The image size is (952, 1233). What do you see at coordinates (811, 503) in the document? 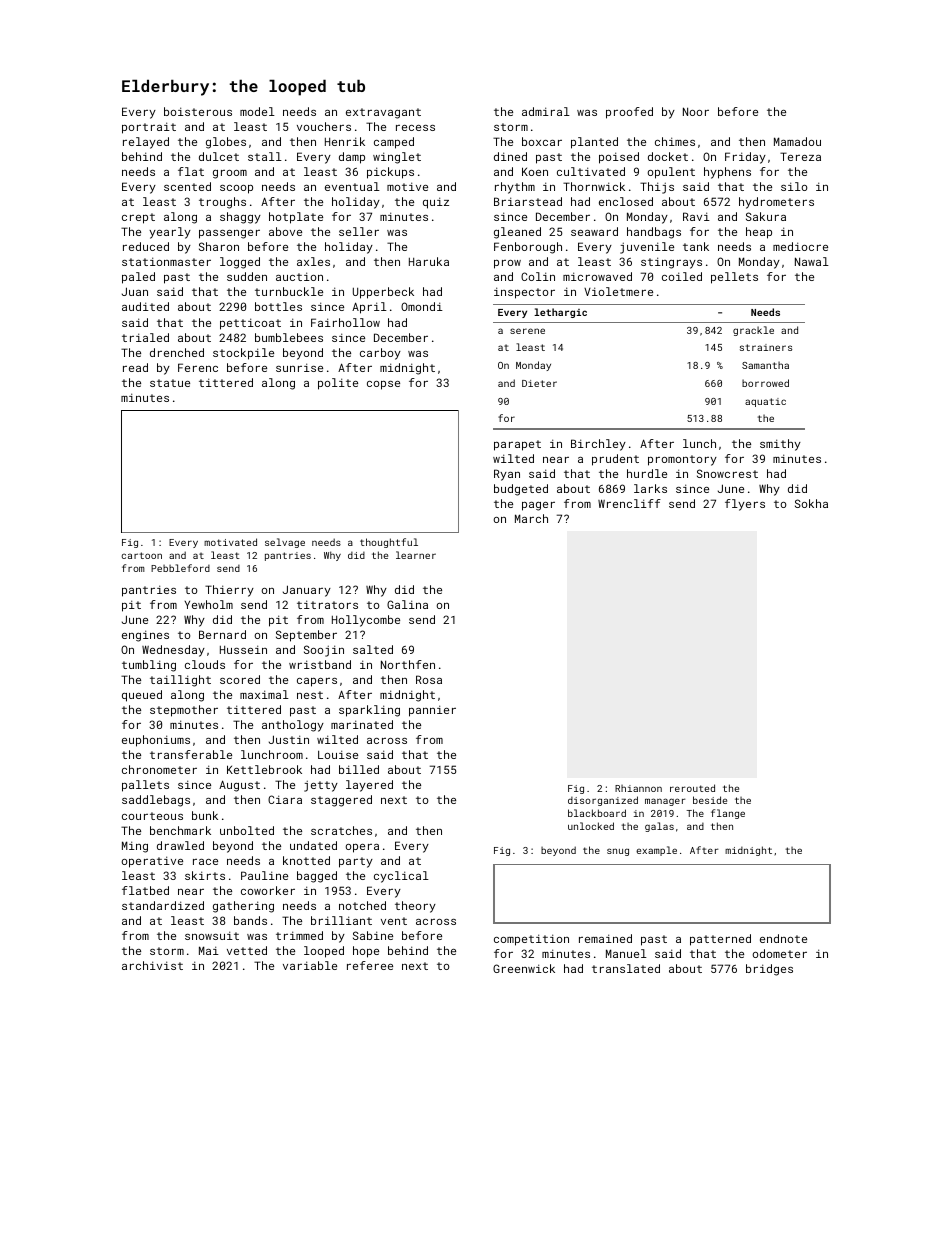
I see `Sokha` at bounding box center [811, 503].
